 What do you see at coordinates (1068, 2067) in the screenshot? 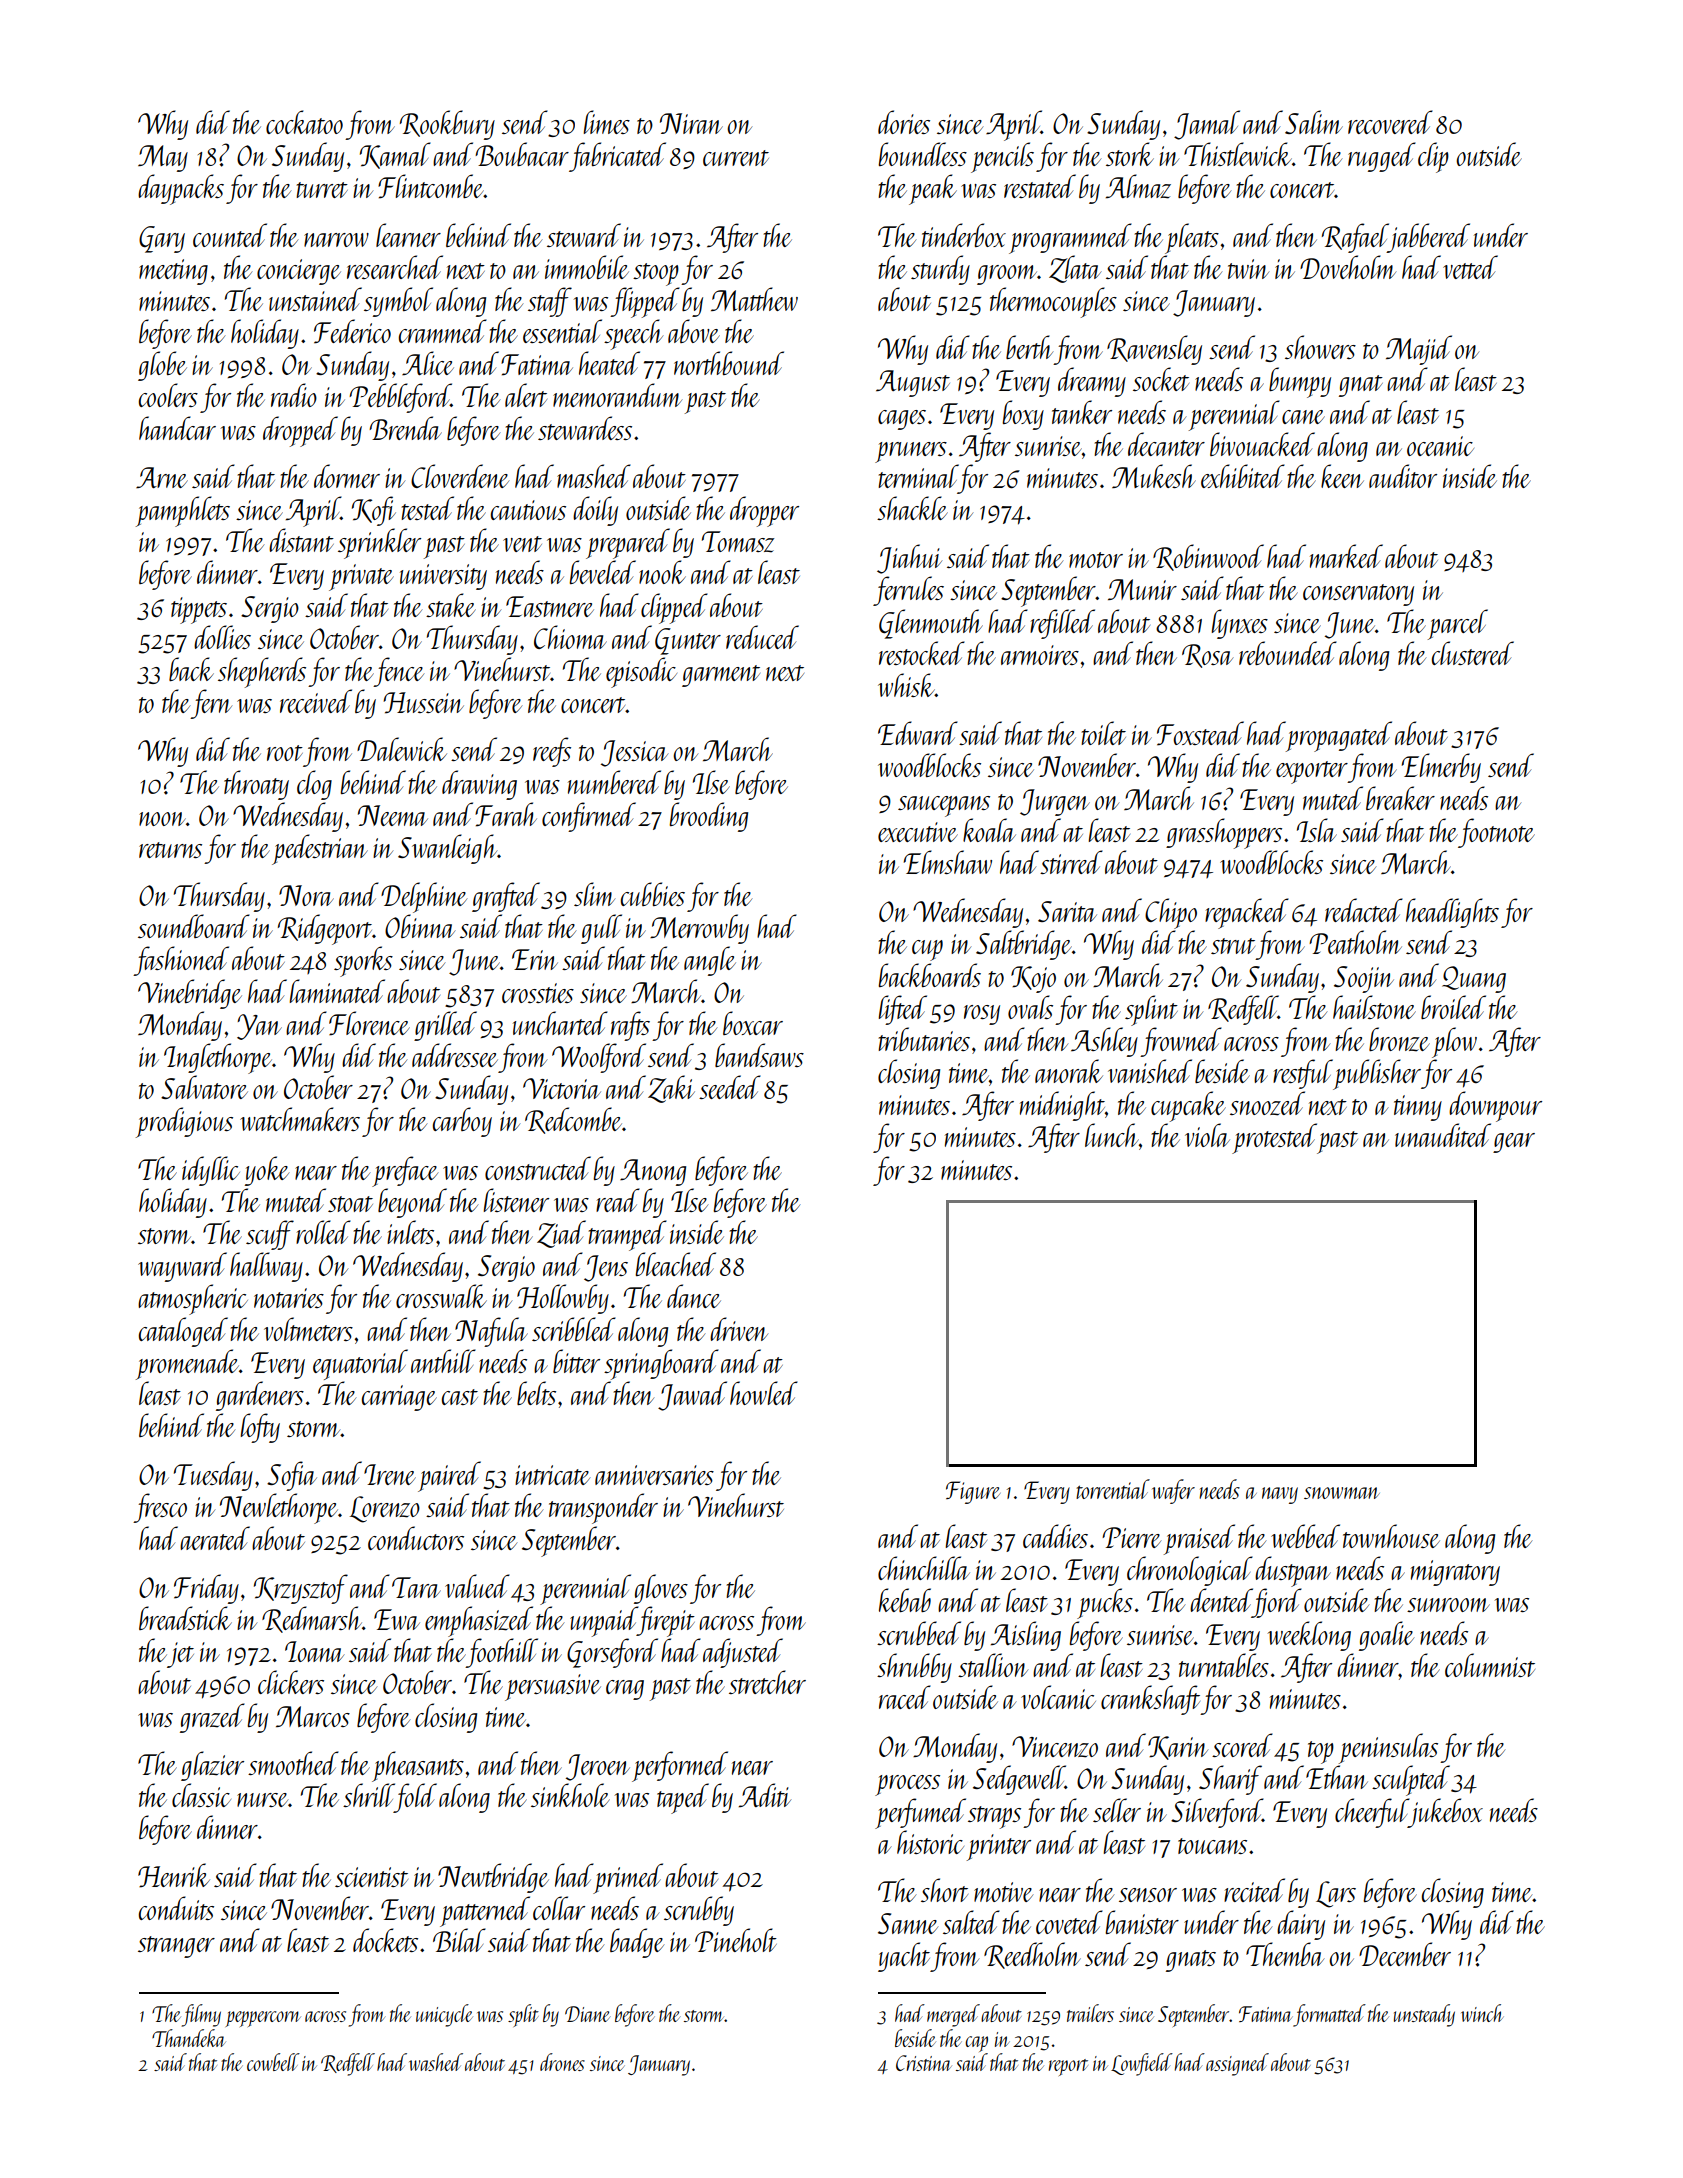
I see `report` at bounding box center [1068, 2067].
